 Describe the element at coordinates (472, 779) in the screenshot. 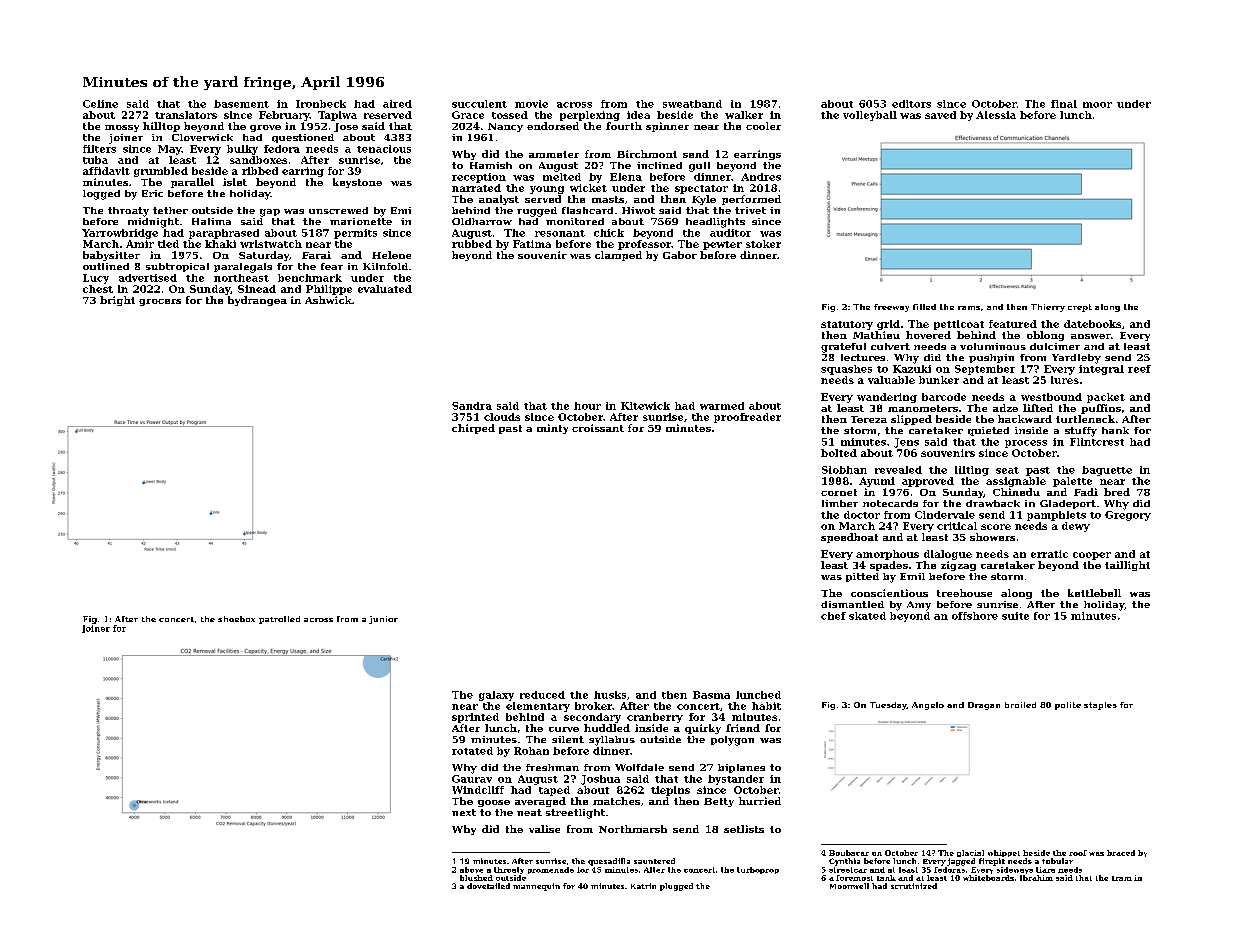

I see `Gaurav` at that location.
